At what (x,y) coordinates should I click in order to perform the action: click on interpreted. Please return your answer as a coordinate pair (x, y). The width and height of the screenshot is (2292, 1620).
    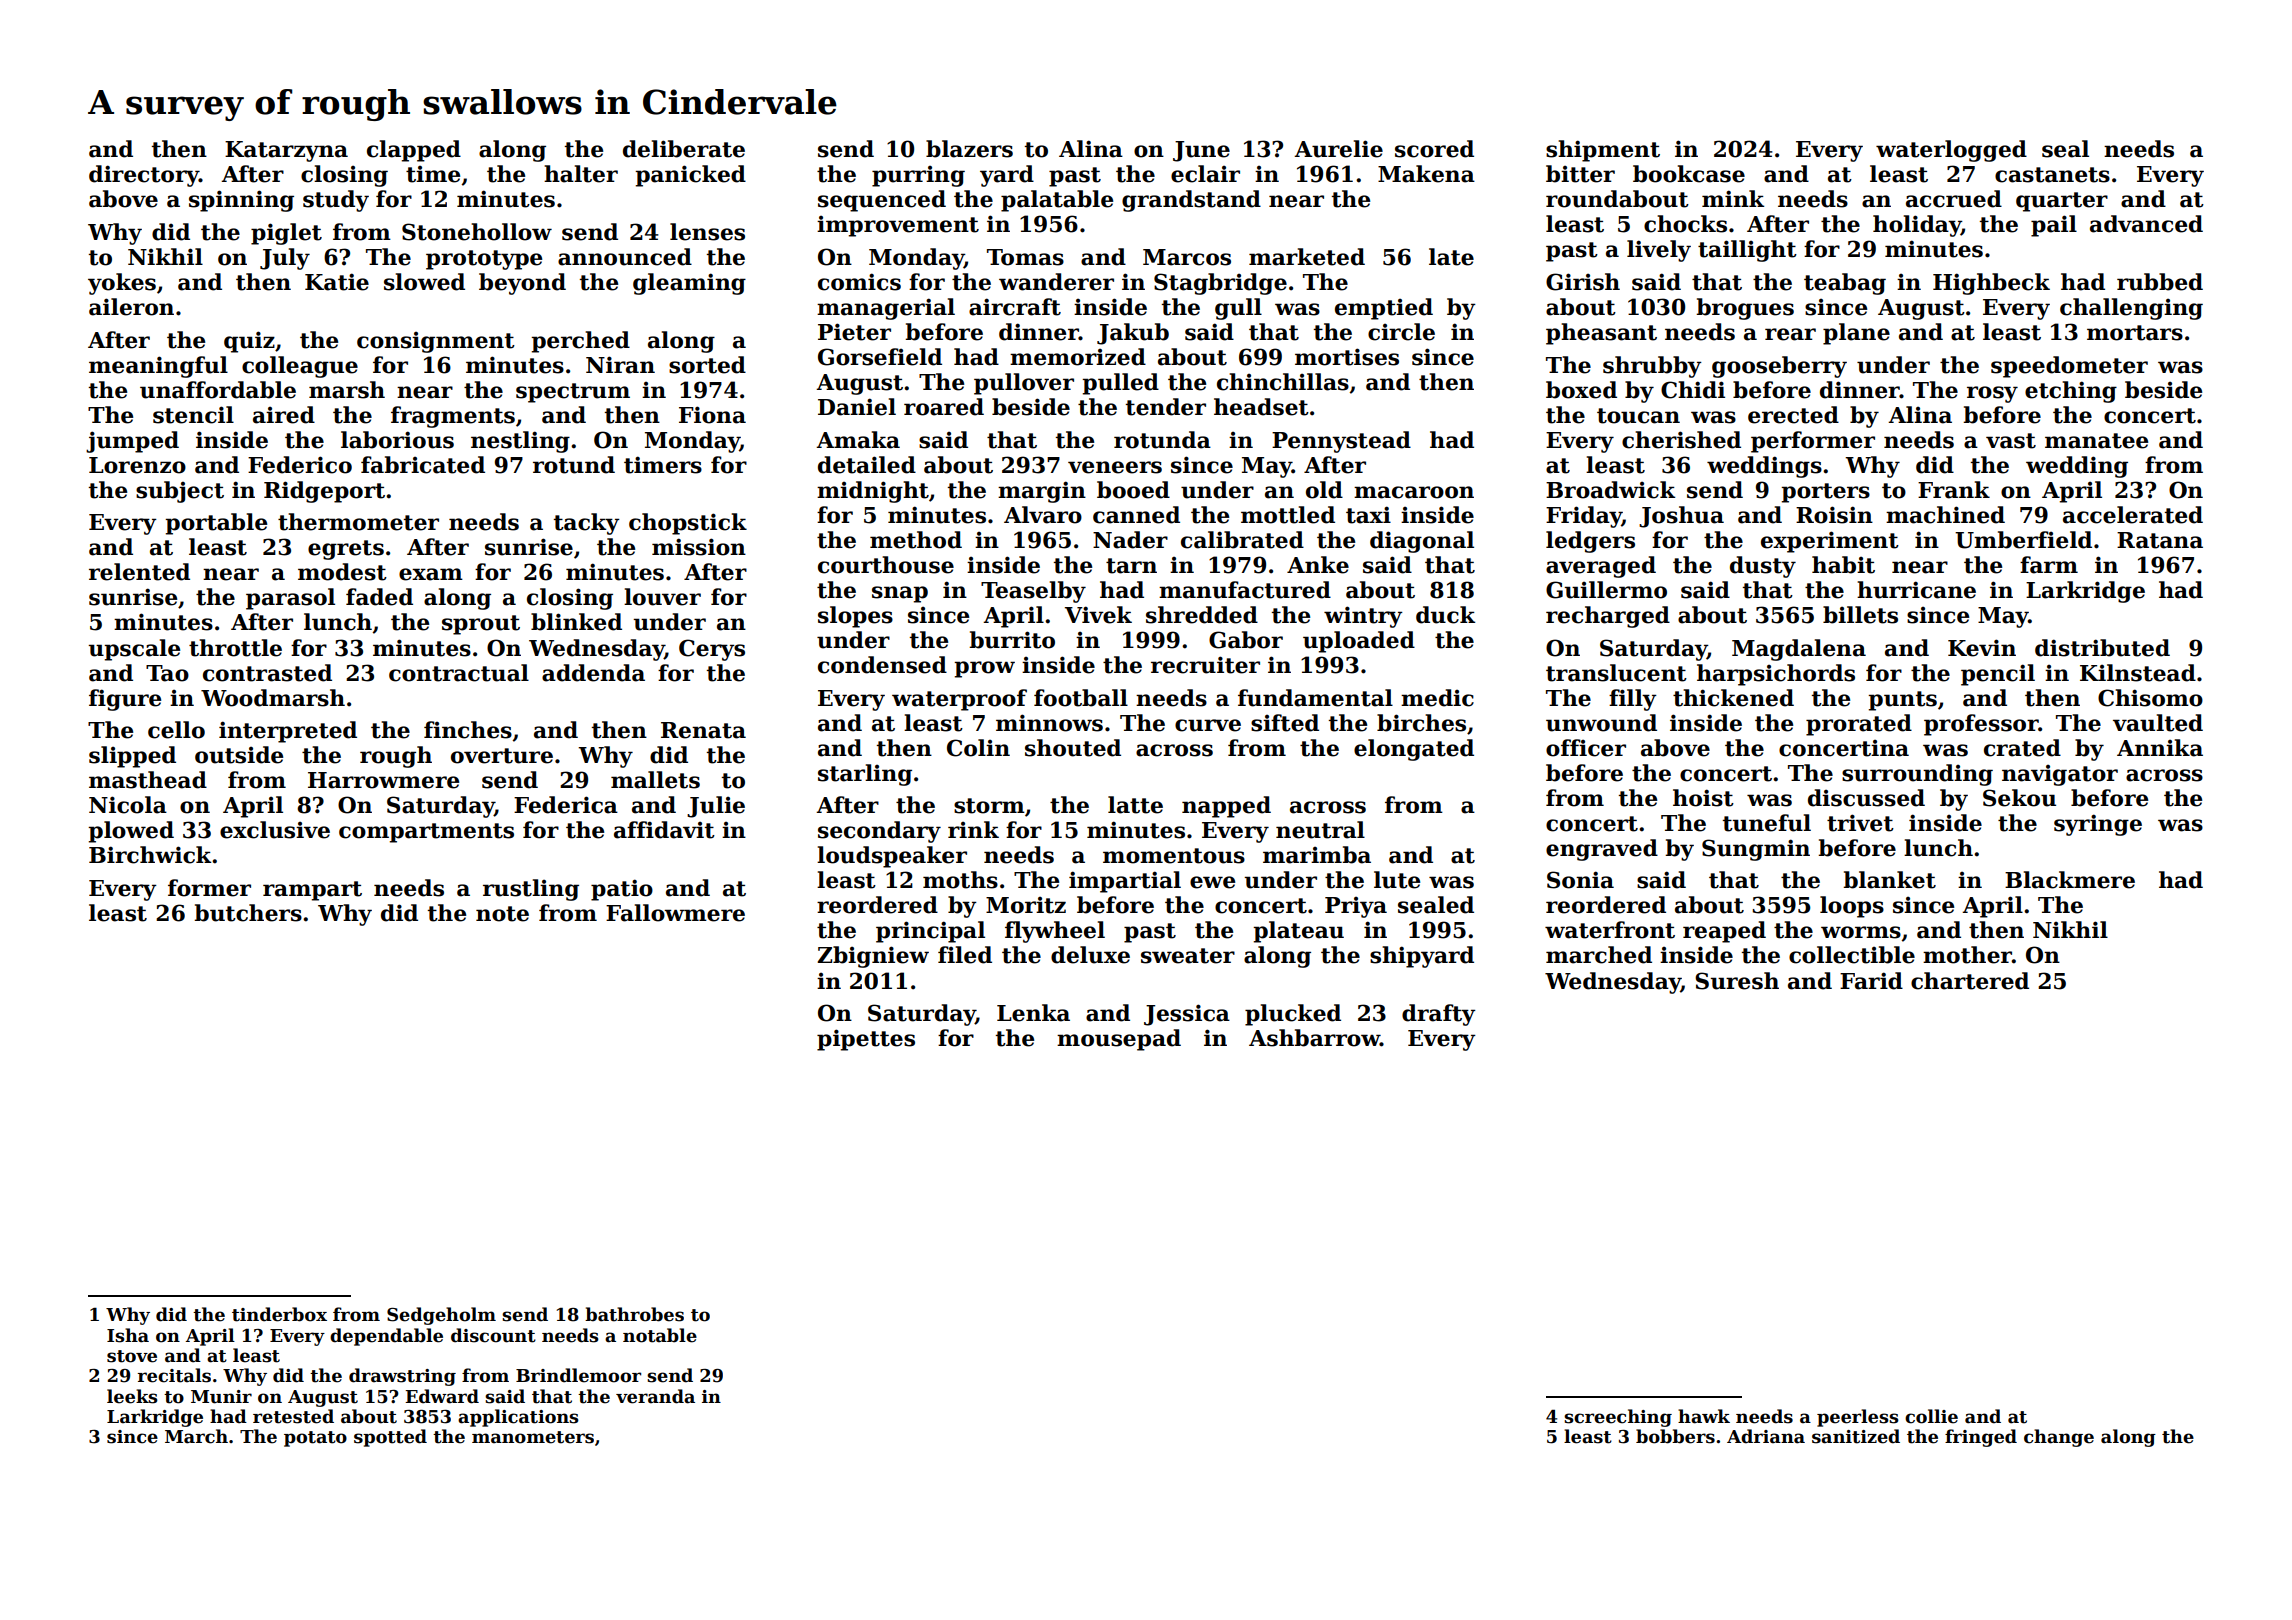
    Looking at the image, I should click on (288, 732).
